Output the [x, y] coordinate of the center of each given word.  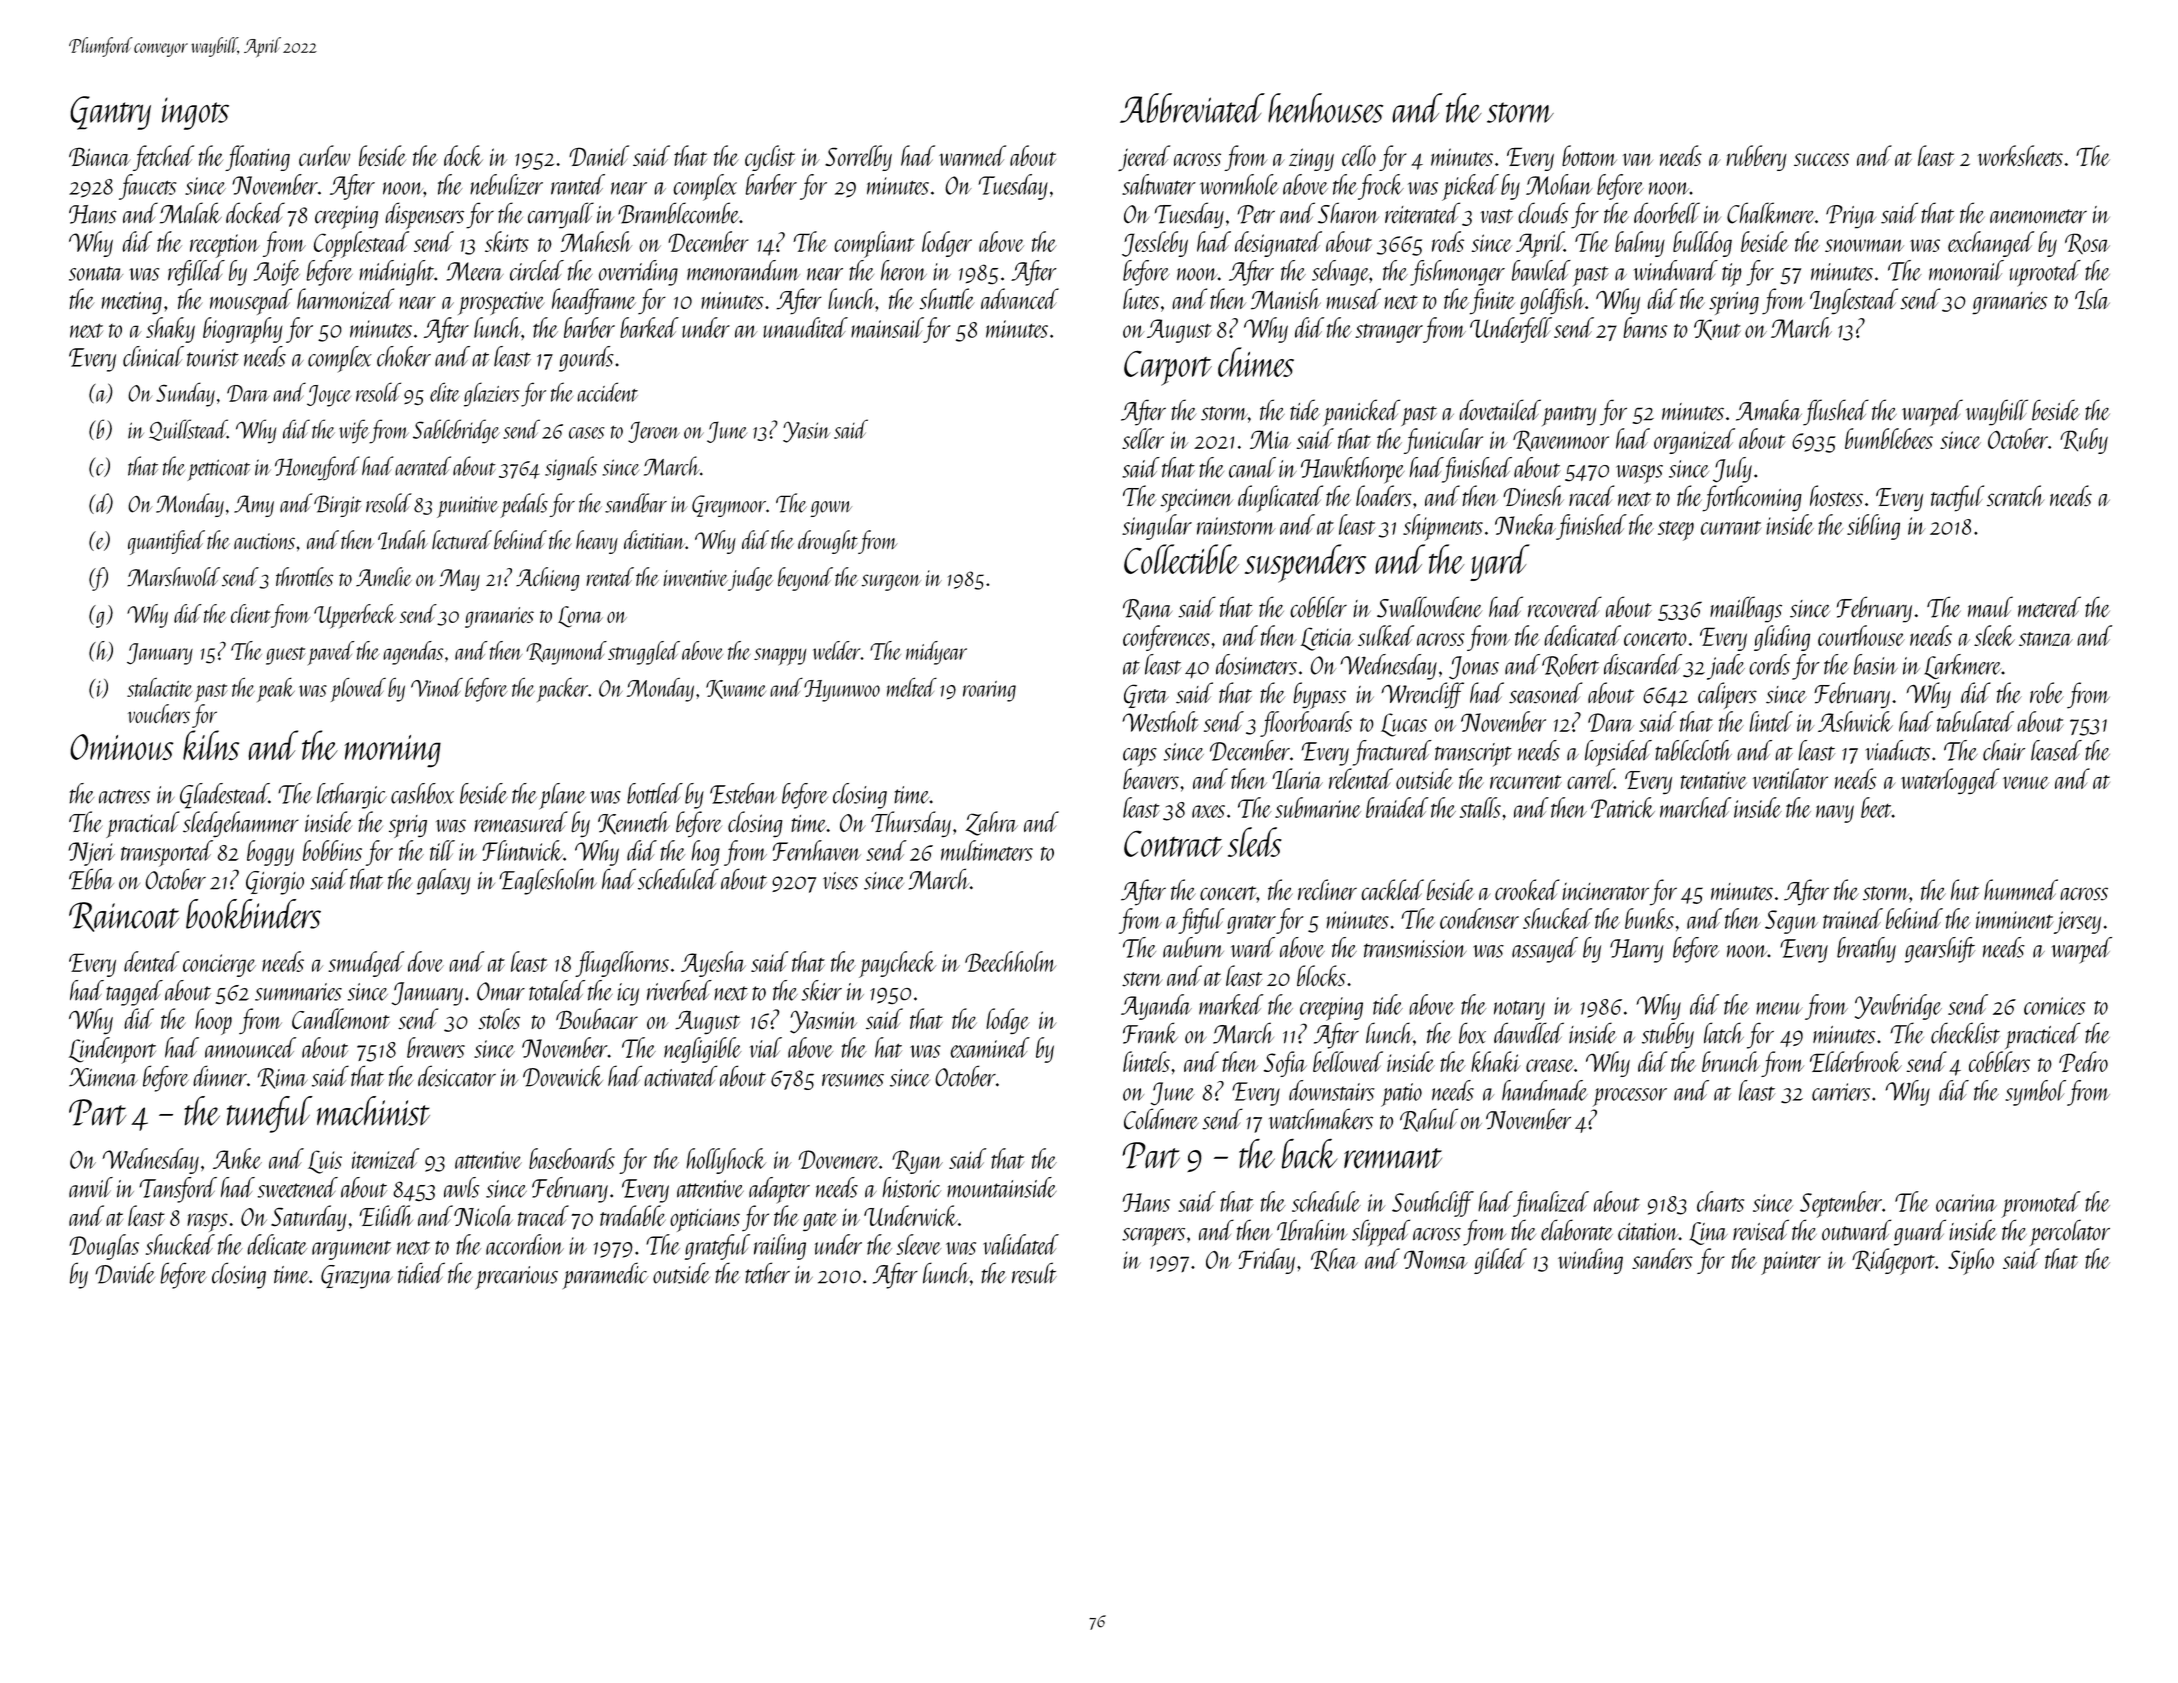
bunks [1649, 918]
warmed [972, 155]
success [1821, 159]
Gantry [110, 113]
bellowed [1348, 1061]
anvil [91, 1187]
